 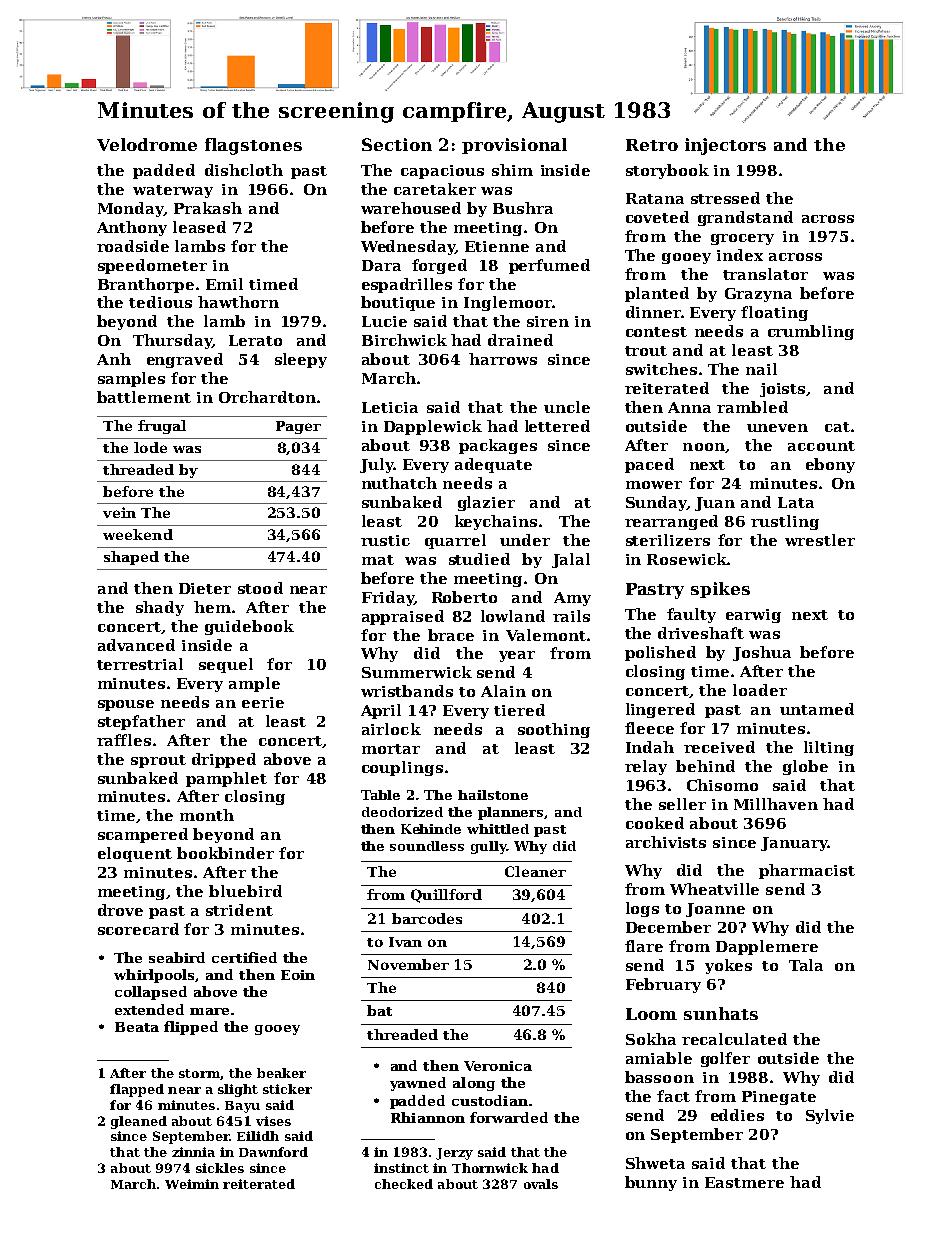 I want to click on guidebook, so click(x=249, y=627).
